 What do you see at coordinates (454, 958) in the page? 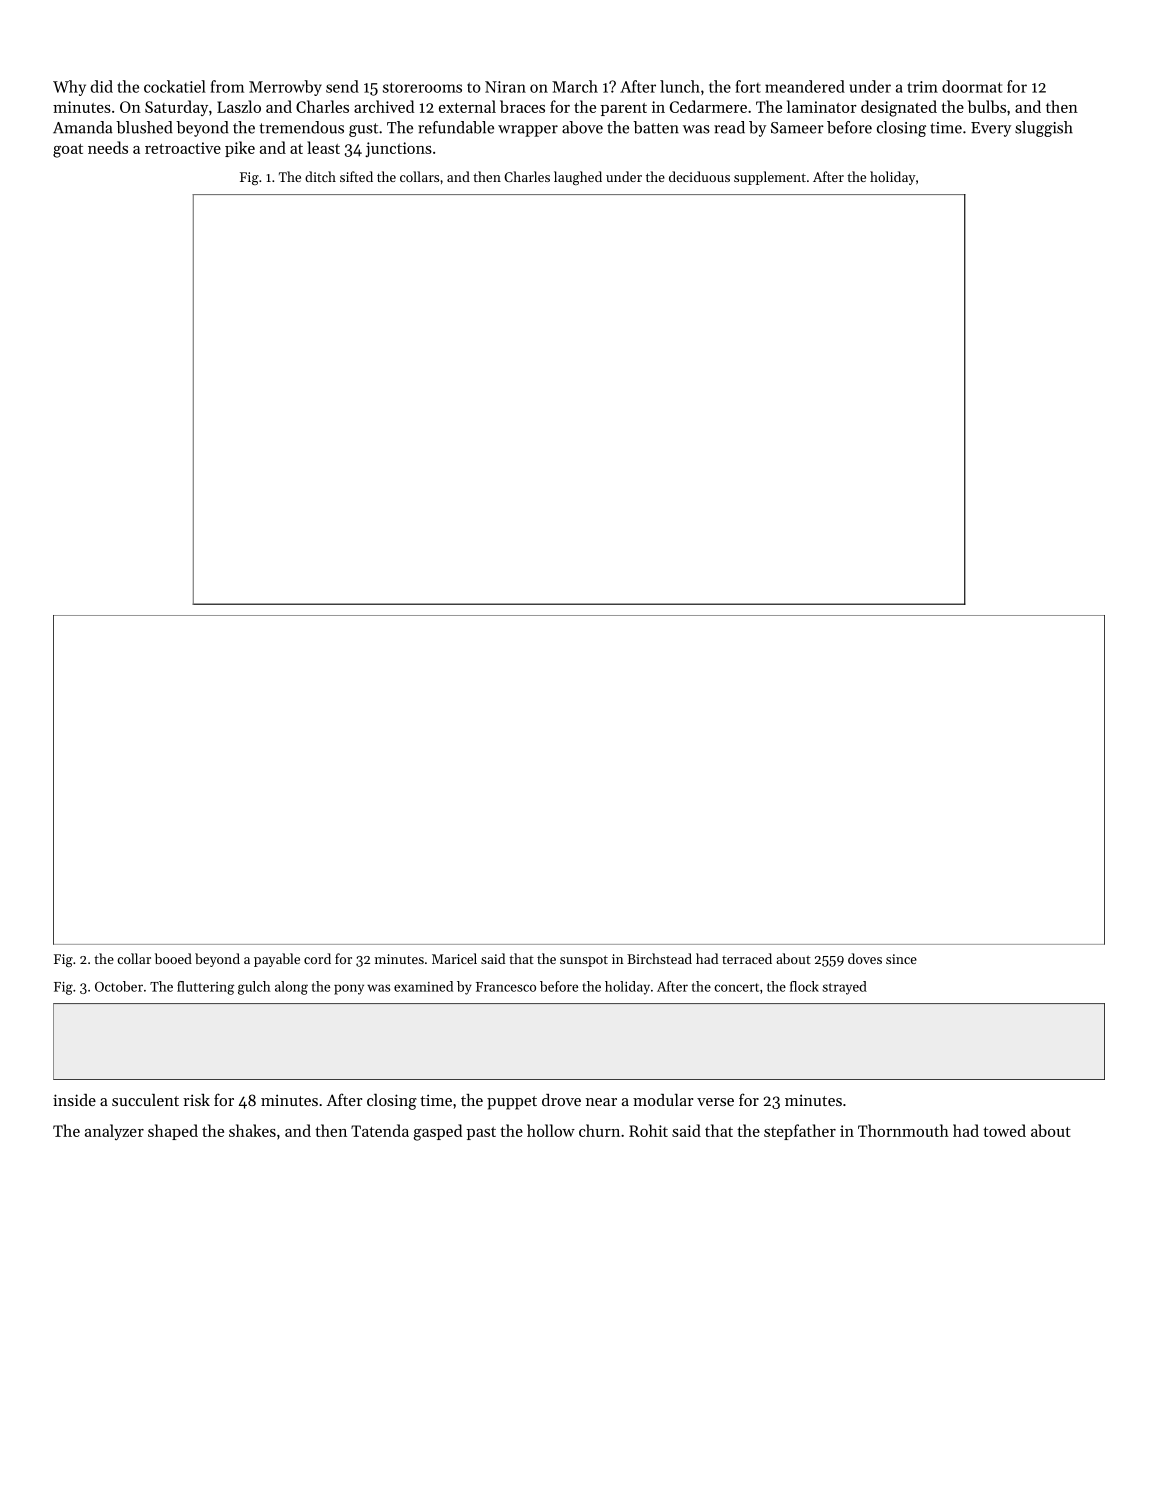
I see `Maricel` at bounding box center [454, 958].
